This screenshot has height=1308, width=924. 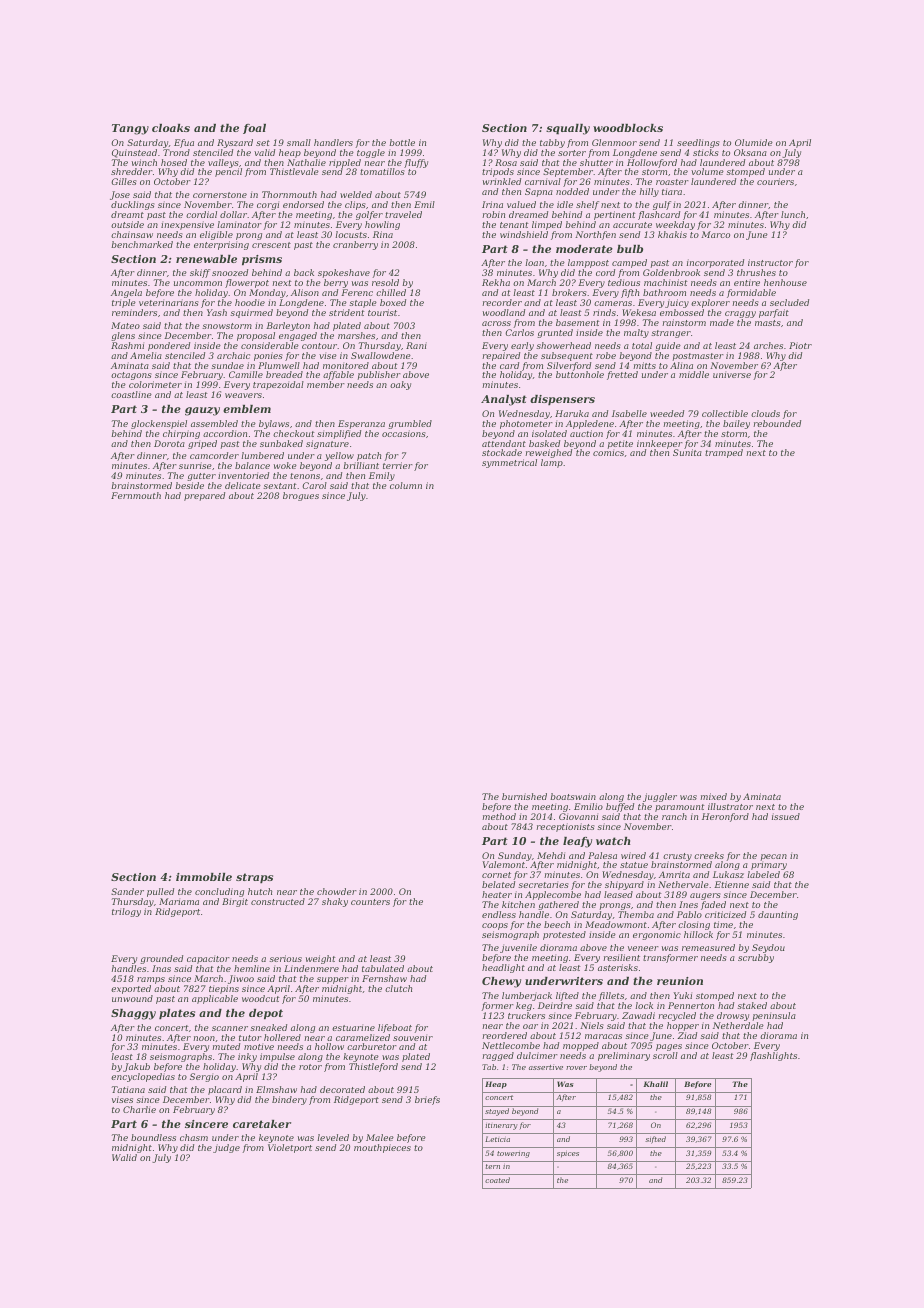 What do you see at coordinates (254, 878) in the screenshot?
I see `straps` at bounding box center [254, 878].
